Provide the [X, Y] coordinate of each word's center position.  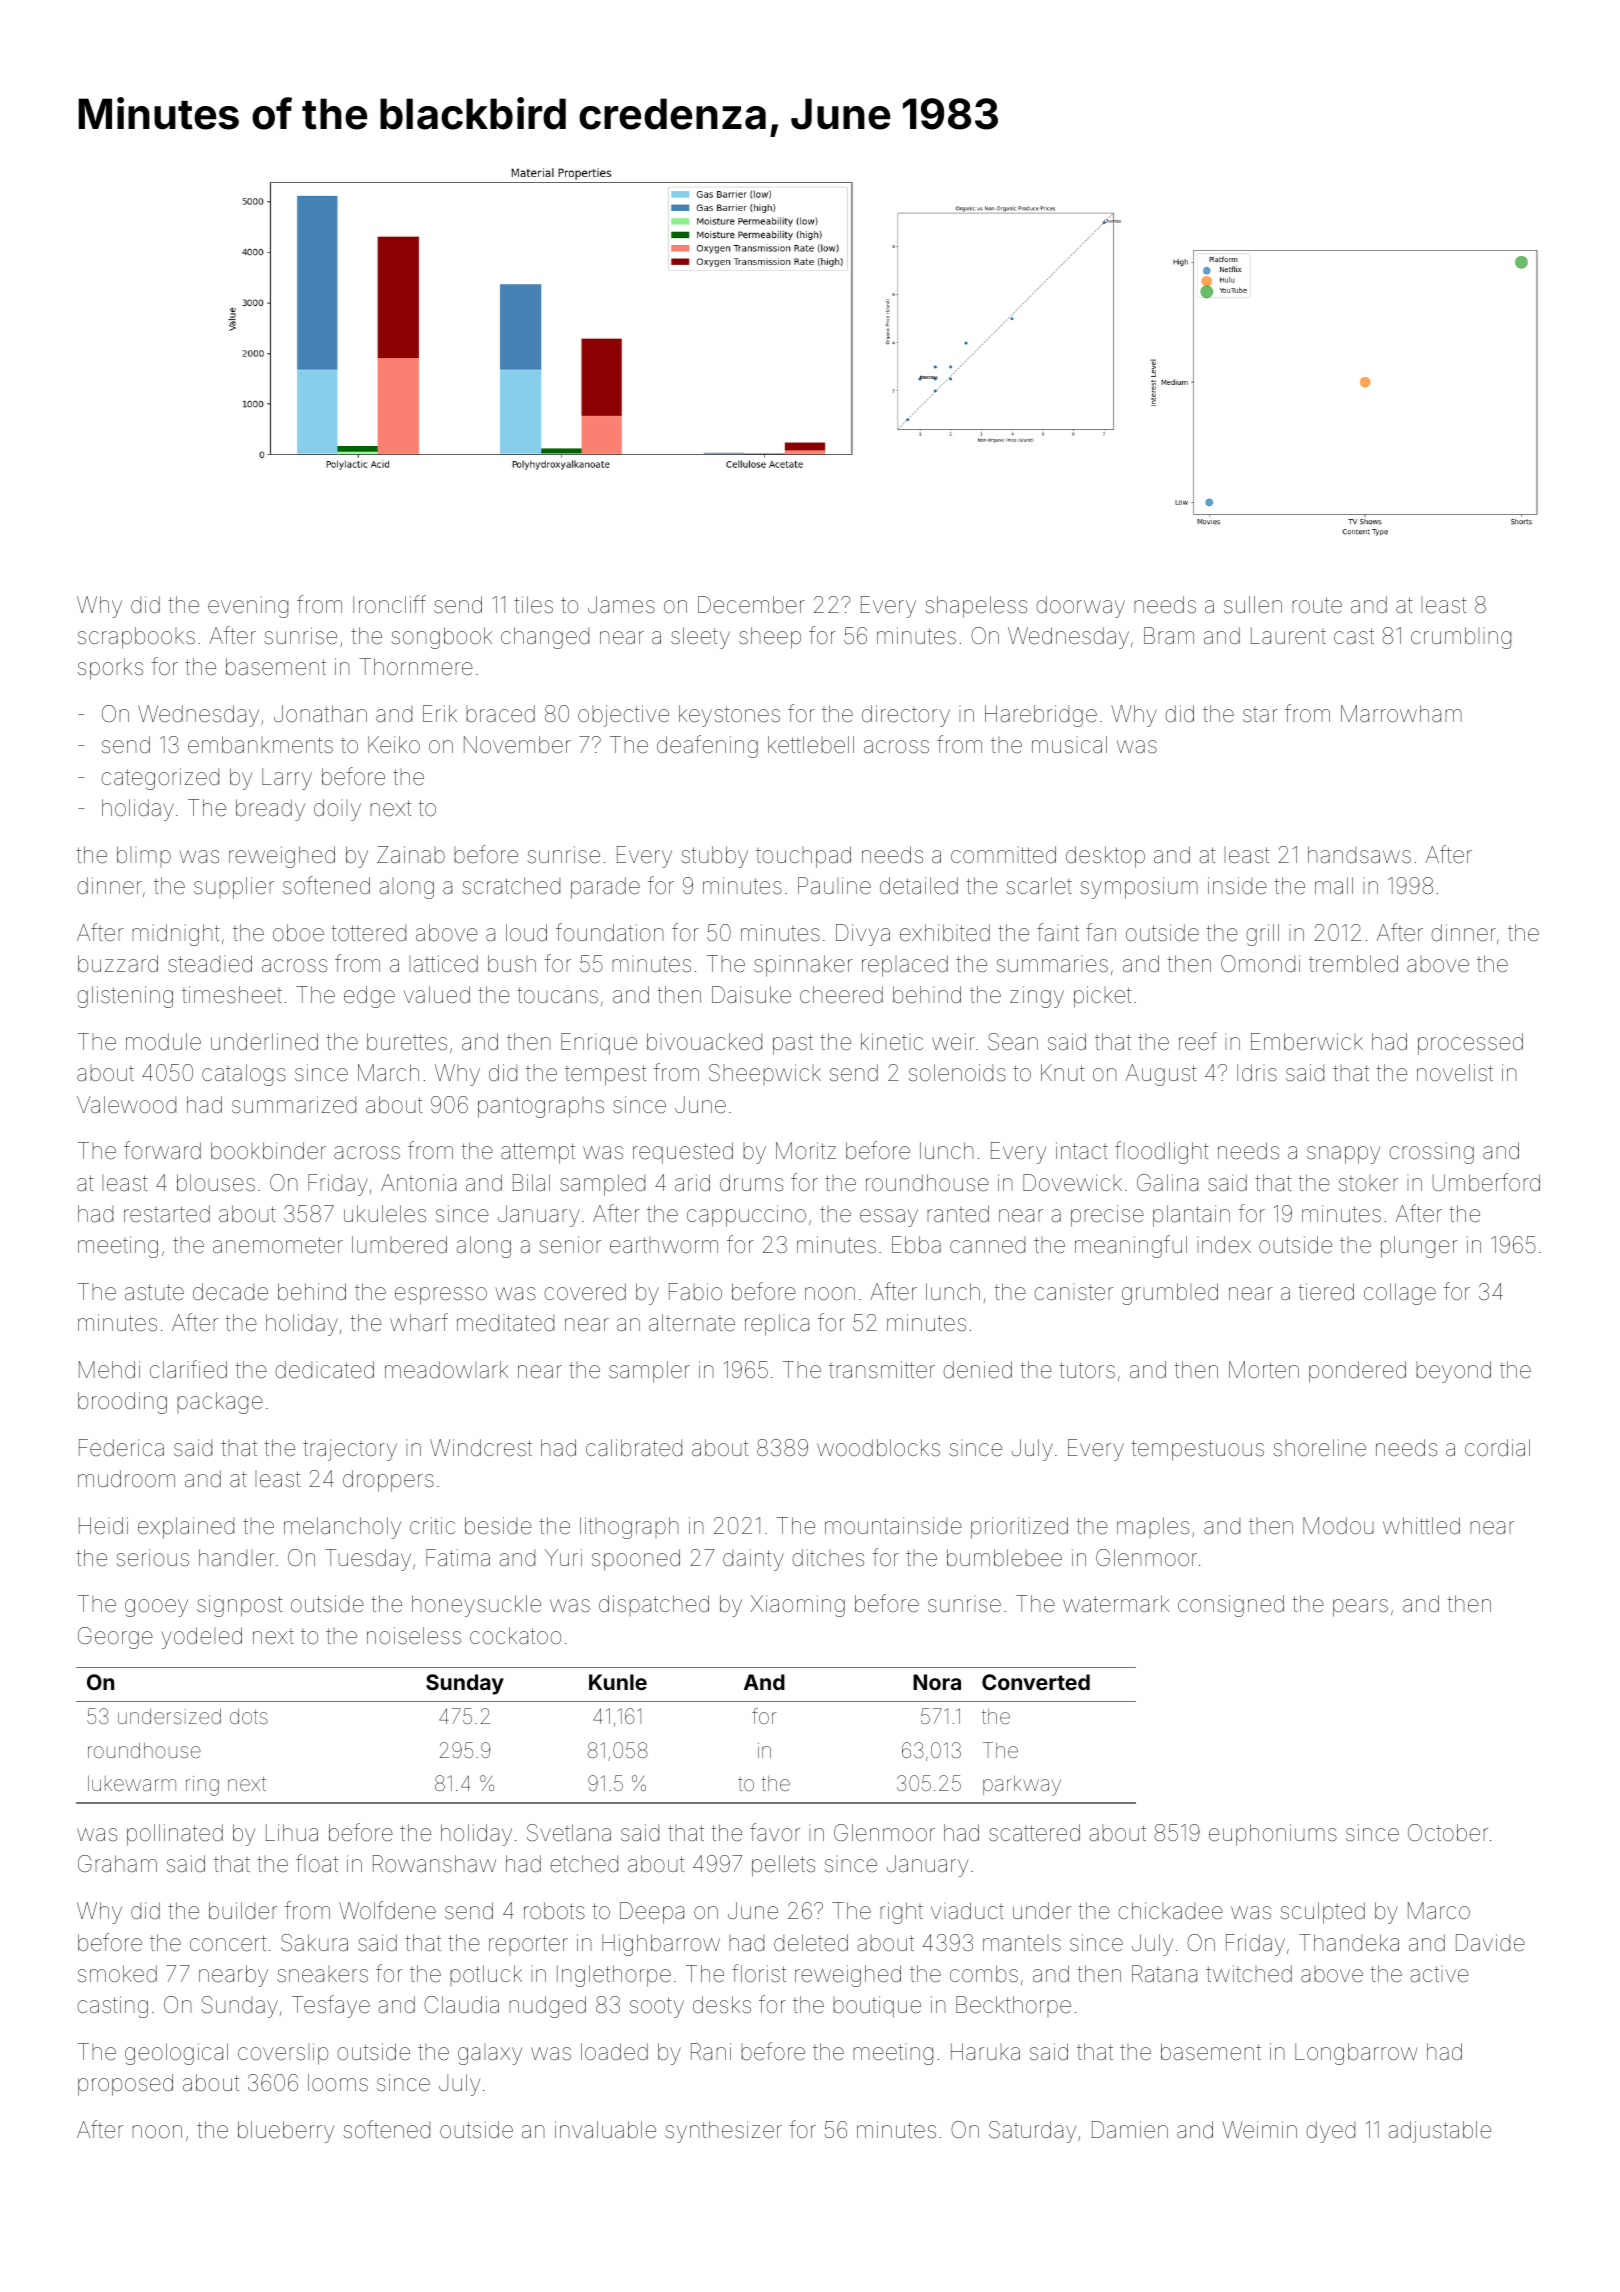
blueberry [286, 2132]
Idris [1257, 1073]
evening [248, 607]
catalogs [244, 1075]
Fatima [458, 1557]
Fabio [695, 1292]
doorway [1080, 607]
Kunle [618, 1682]
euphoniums [1273, 1835]
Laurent [1288, 636]
